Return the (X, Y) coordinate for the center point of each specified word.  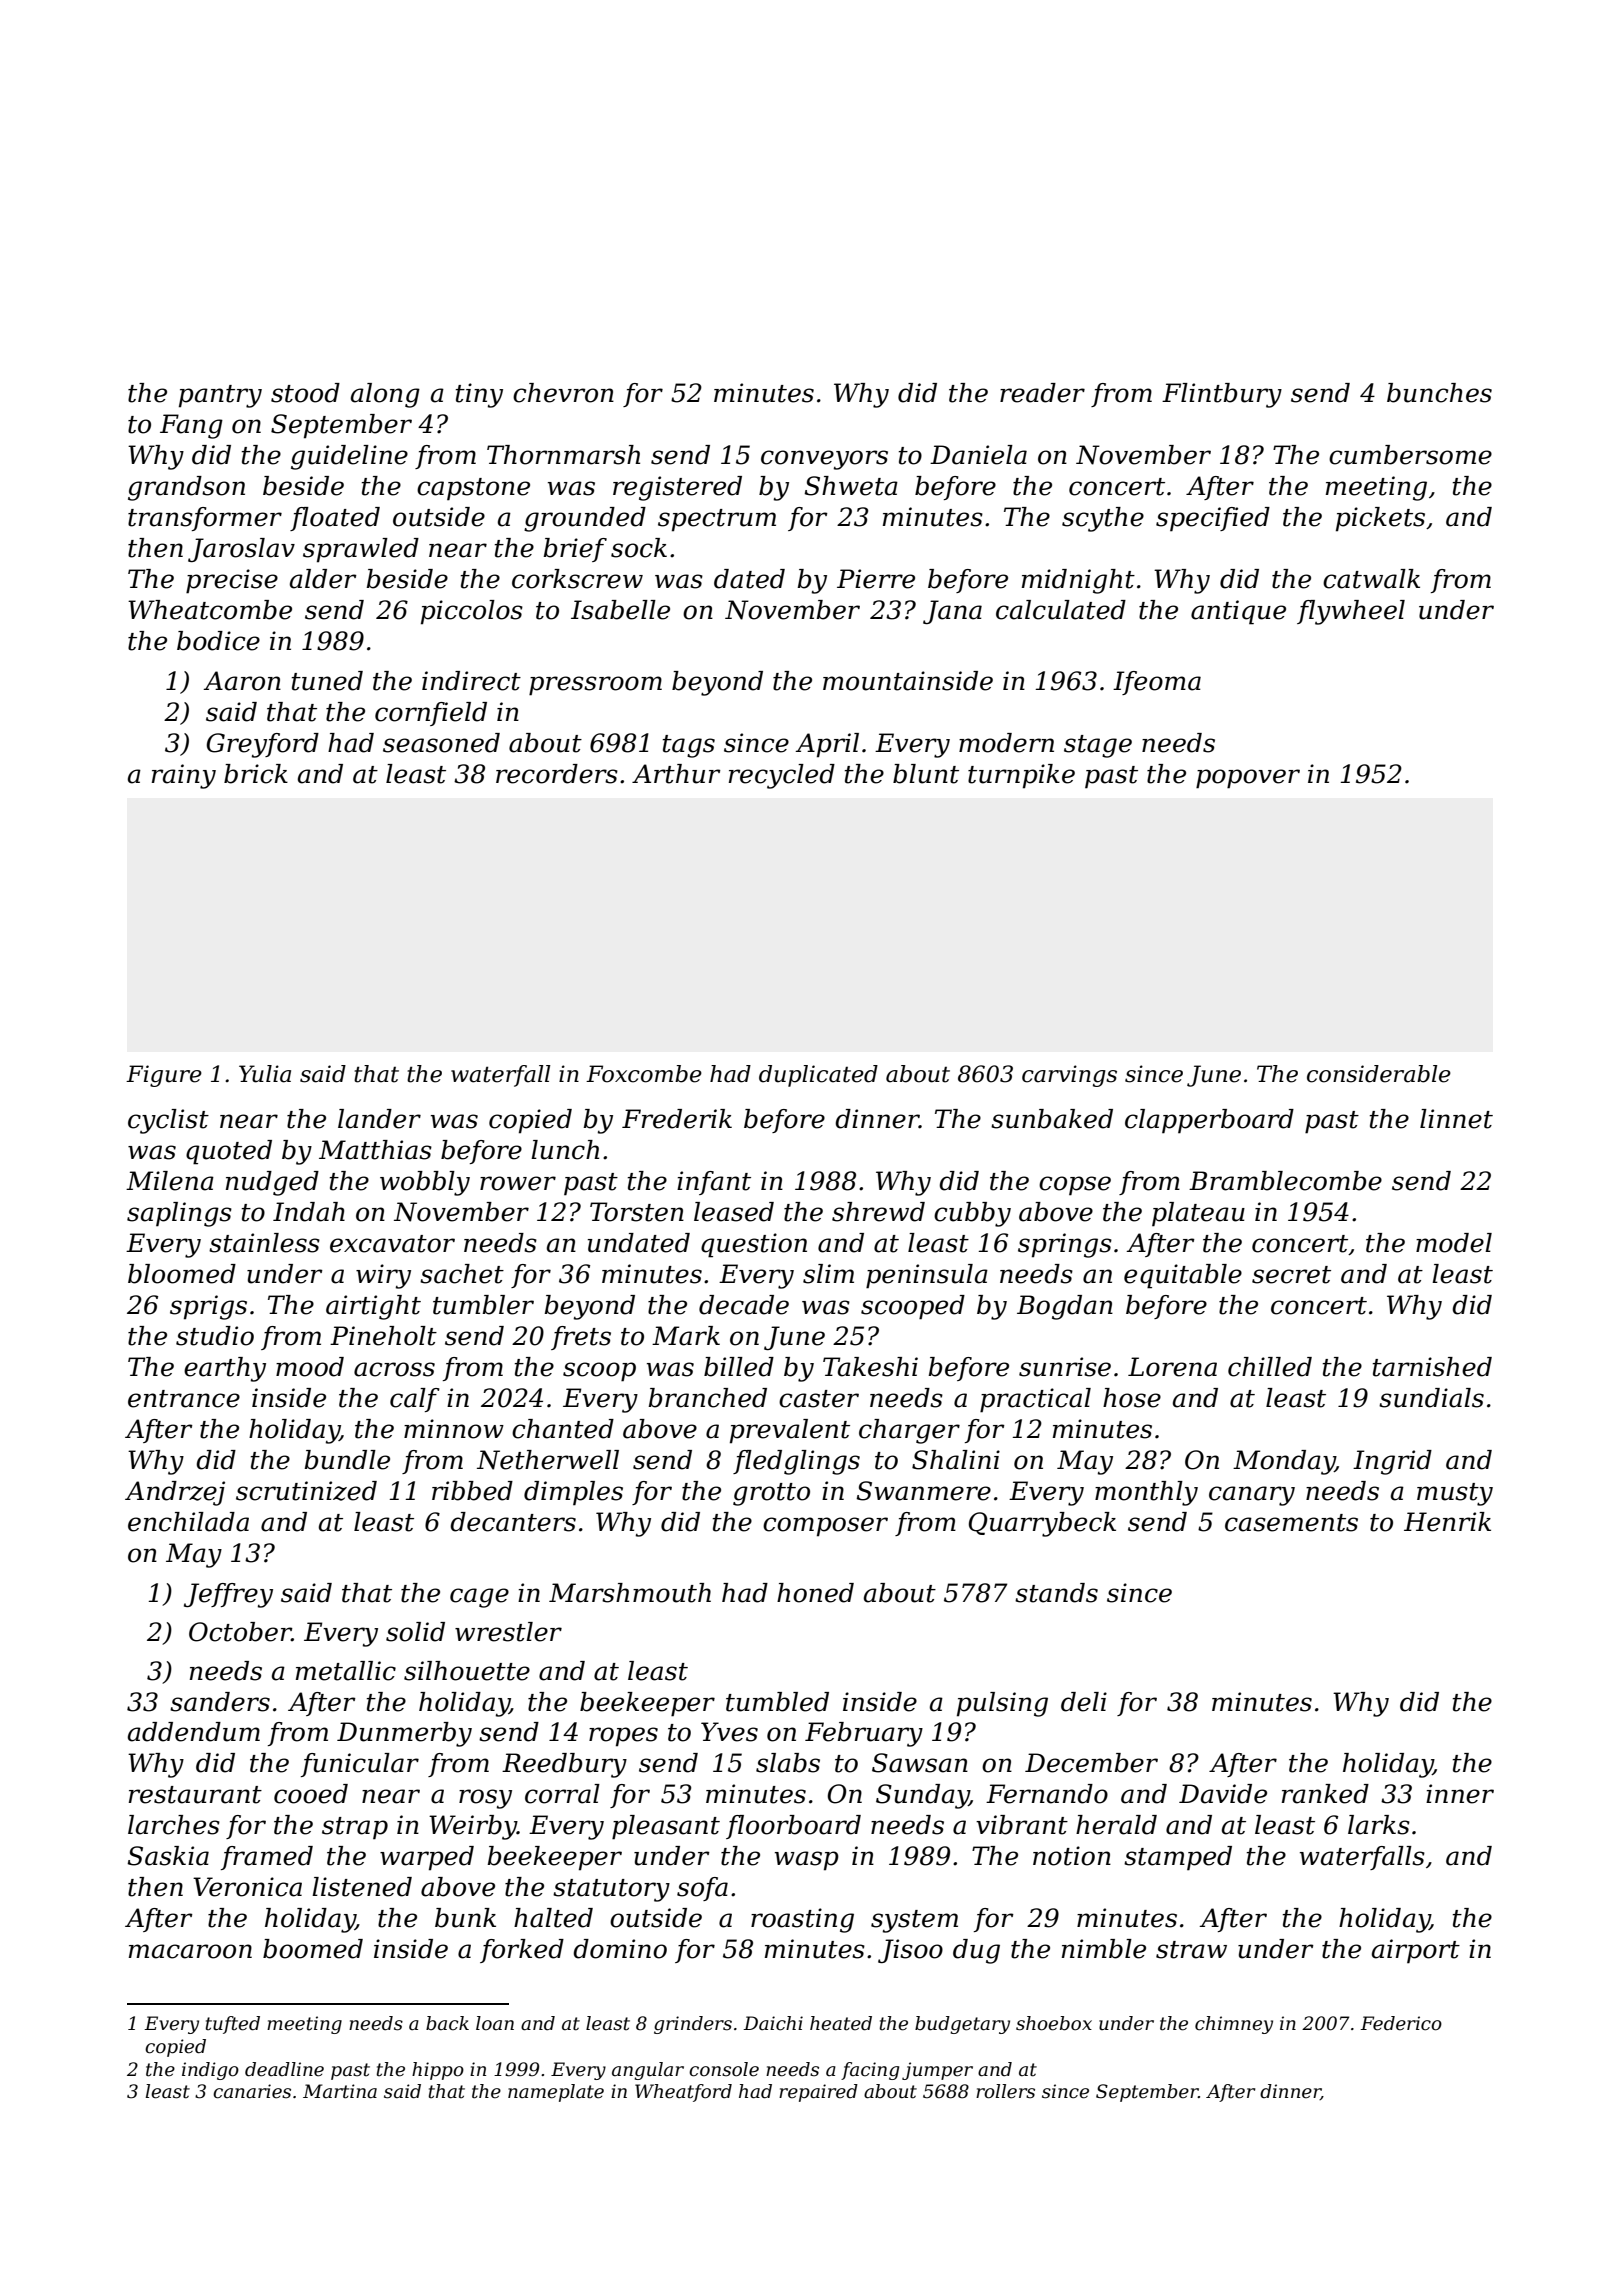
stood (305, 393)
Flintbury (1222, 395)
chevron (563, 393)
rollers (1005, 2091)
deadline (284, 2069)
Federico (1401, 2023)
